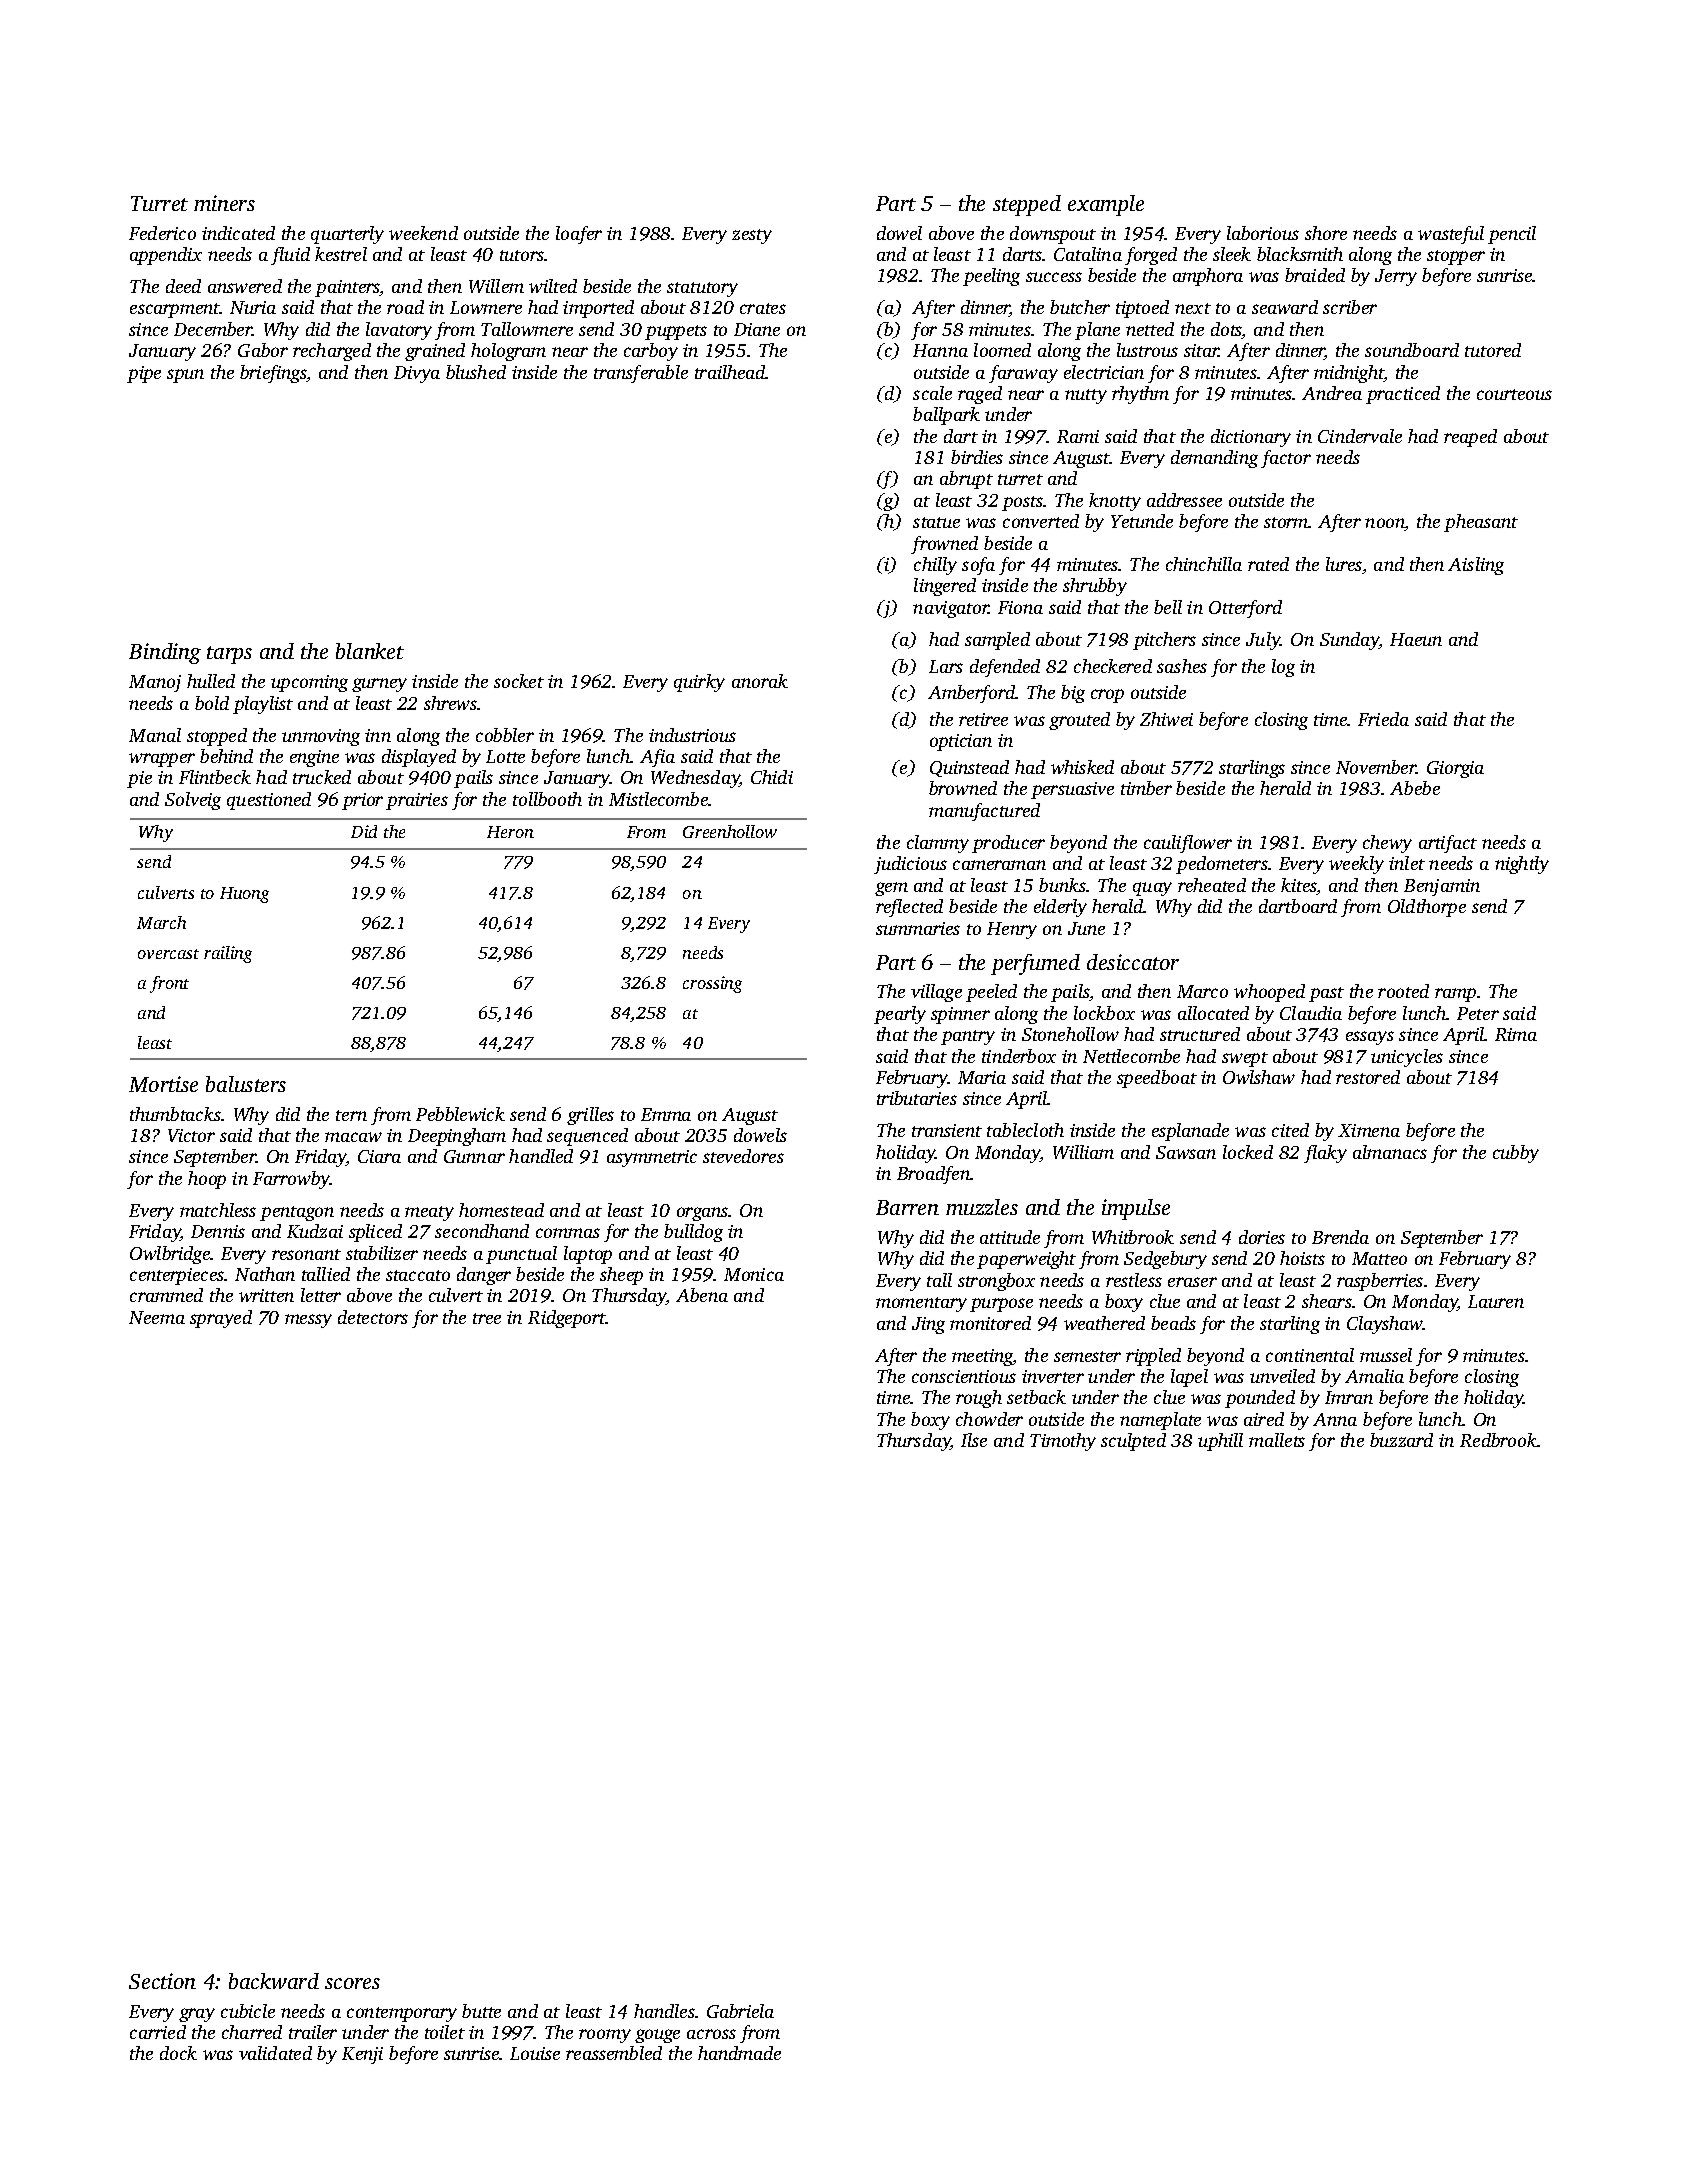 The image size is (1683, 2178). What do you see at coordinates (1498, 1440) in the image?
I see `Redbrook` at bounding box center [1498, 1440].
